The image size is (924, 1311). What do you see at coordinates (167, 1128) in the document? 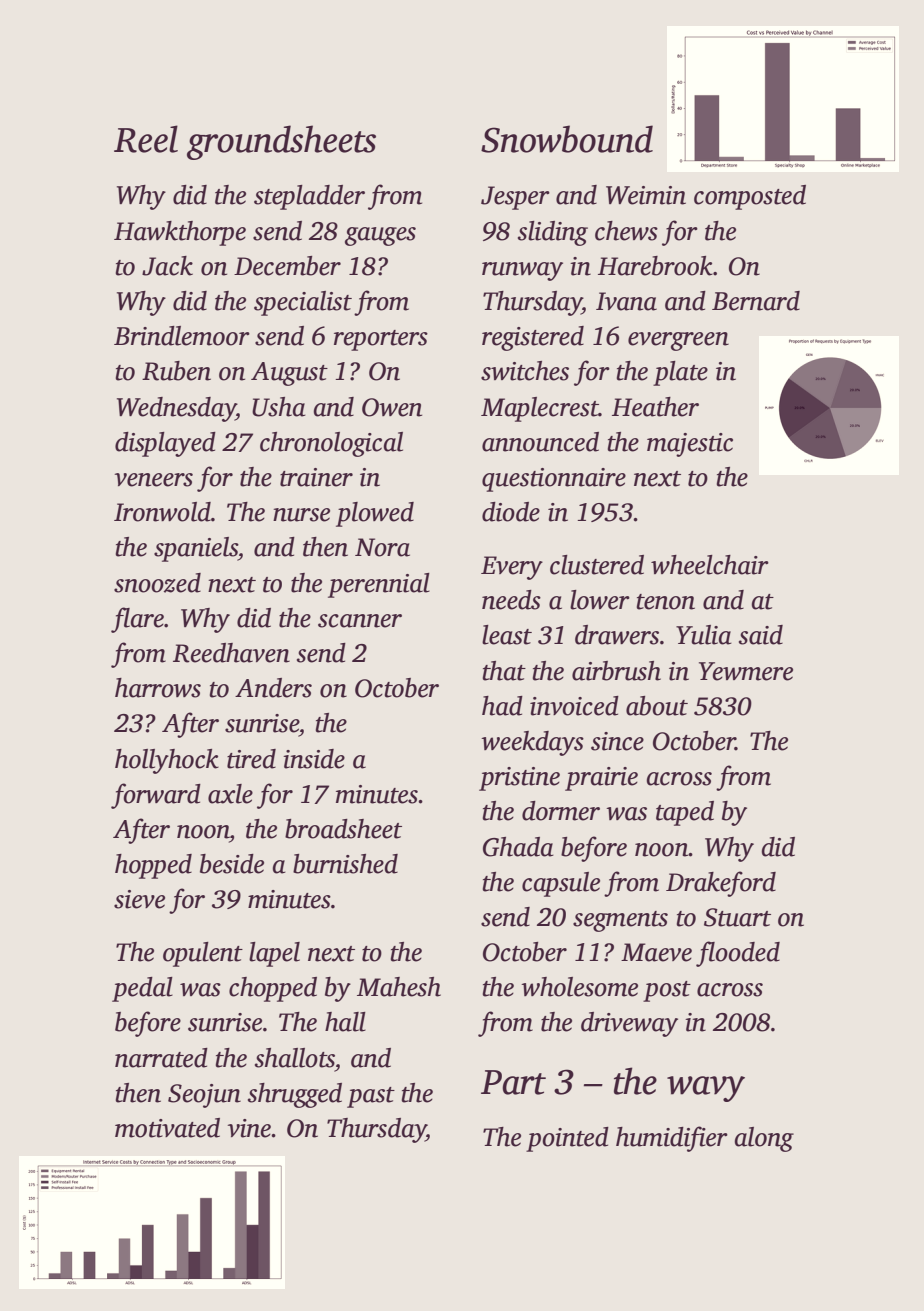
I see `motivated` at bounding box center [167, 1128].
